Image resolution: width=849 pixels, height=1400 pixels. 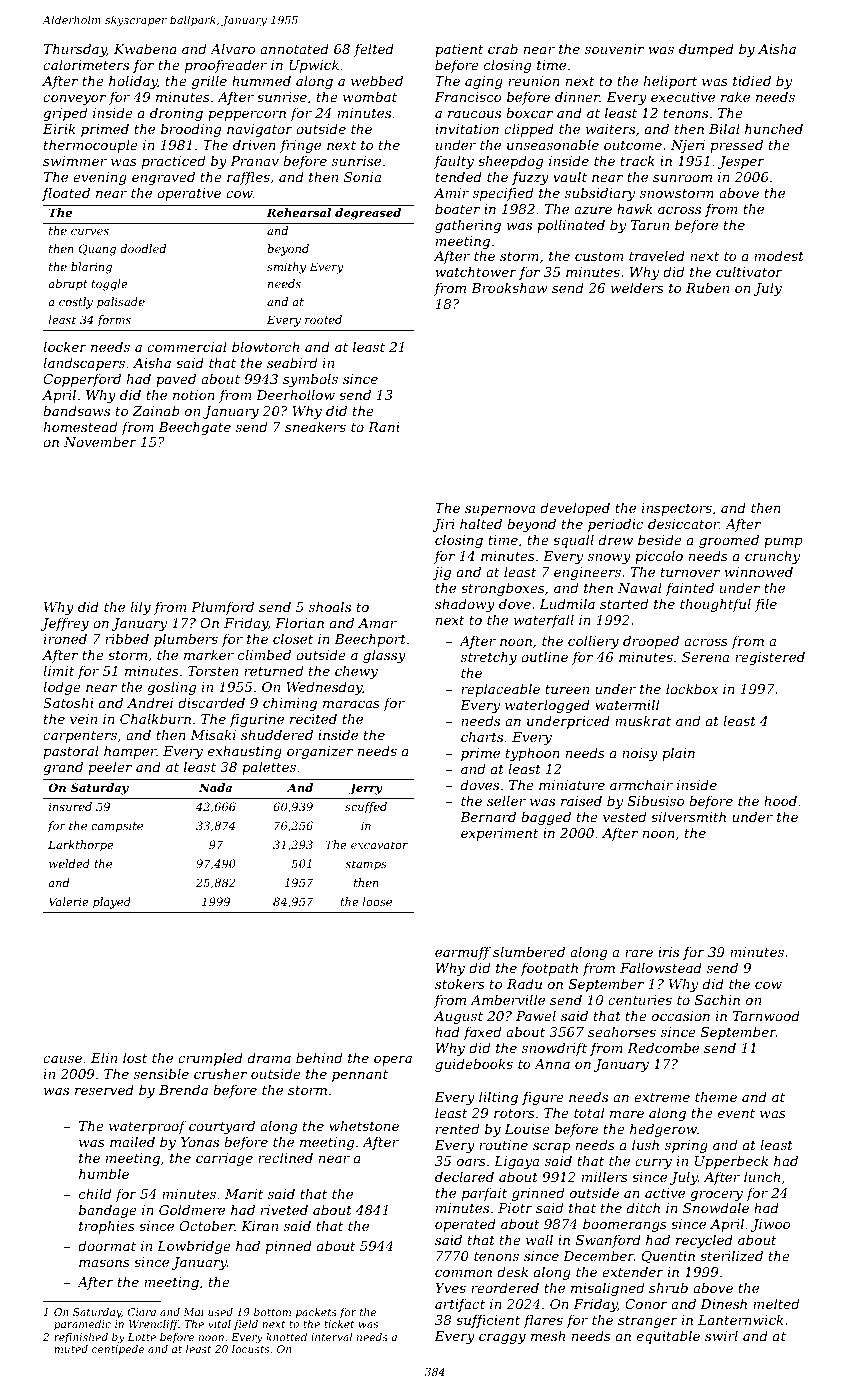 What do you see at coordinates (374, 50) in the page?
I see `felted` at bounding box center [374, 50].
